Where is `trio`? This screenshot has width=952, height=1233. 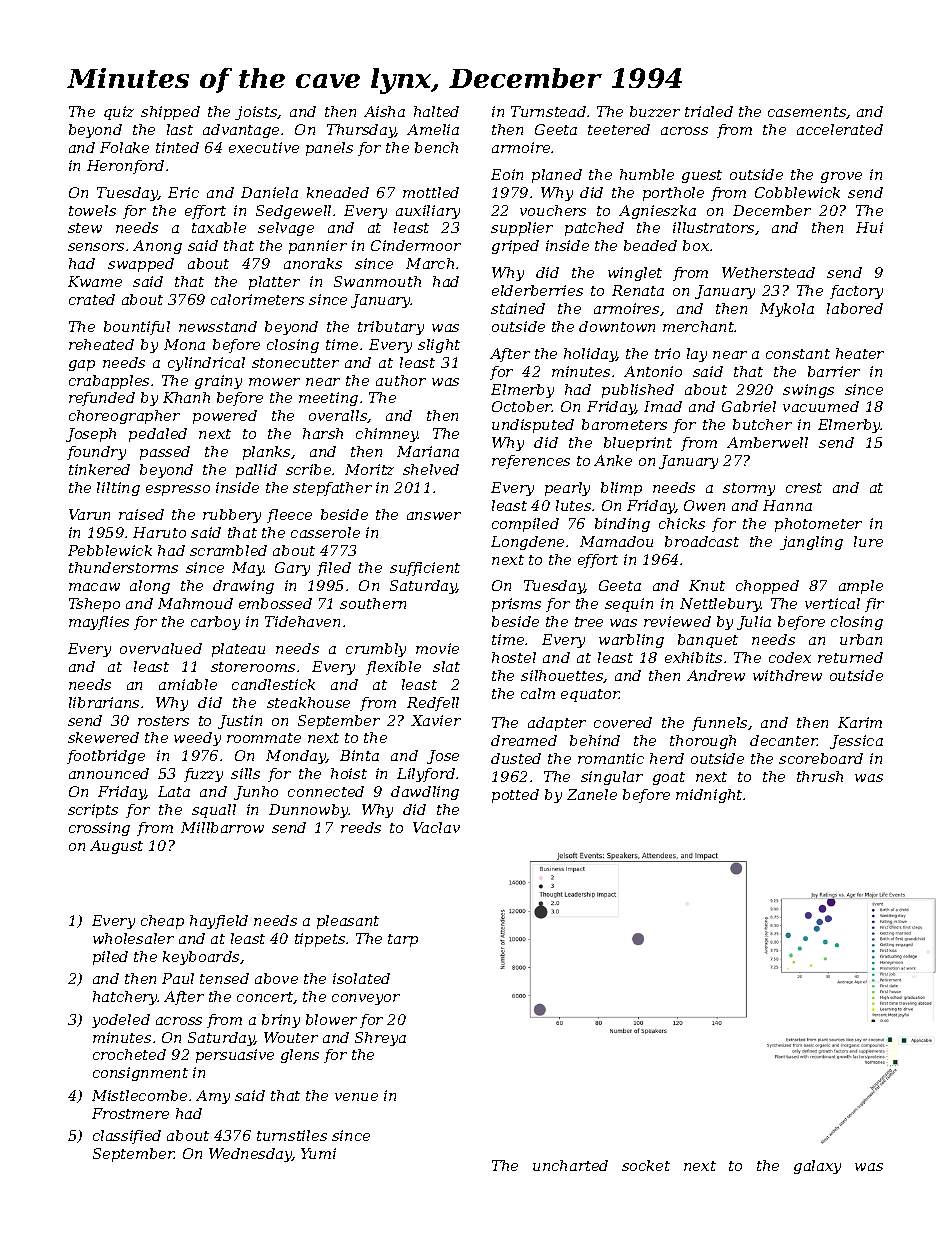 trio is located at coordinates (667, 353).
